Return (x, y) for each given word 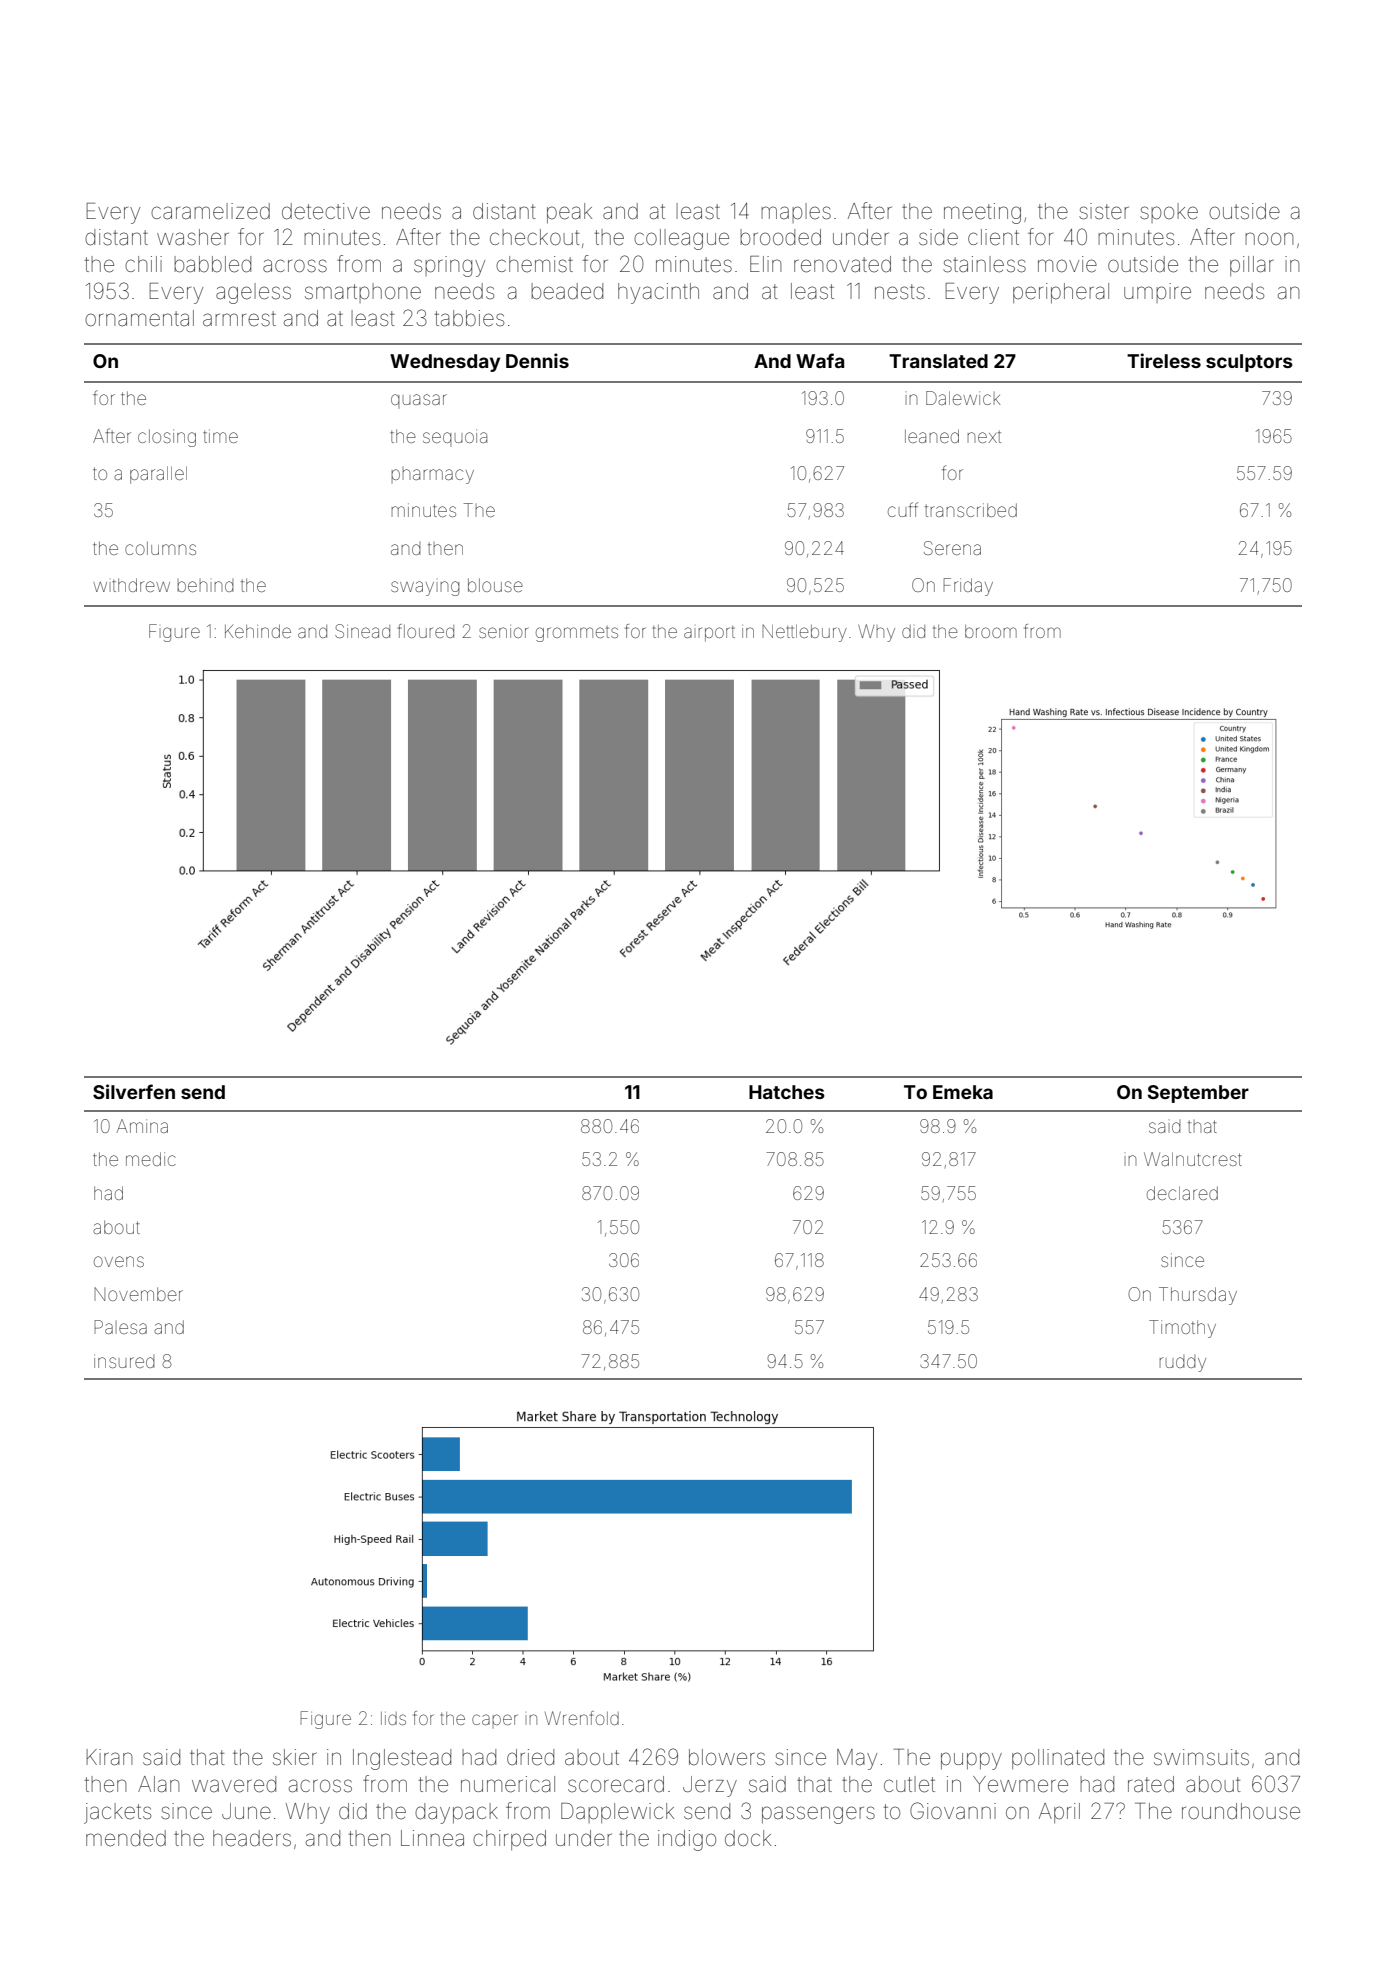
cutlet (909, 1784)
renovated (842, 264)
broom (991, 631)
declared (1182, 1193)
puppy (971, 1761)
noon (1269, 238)
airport (709, 634)
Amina (142, 1126)
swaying (425, 588)
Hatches (787, 1092)
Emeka (963, 1092)
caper (495, 1719)
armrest (239, 319)
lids (393, 1718)
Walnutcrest (1193, 1159)
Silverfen (134, 1091)
